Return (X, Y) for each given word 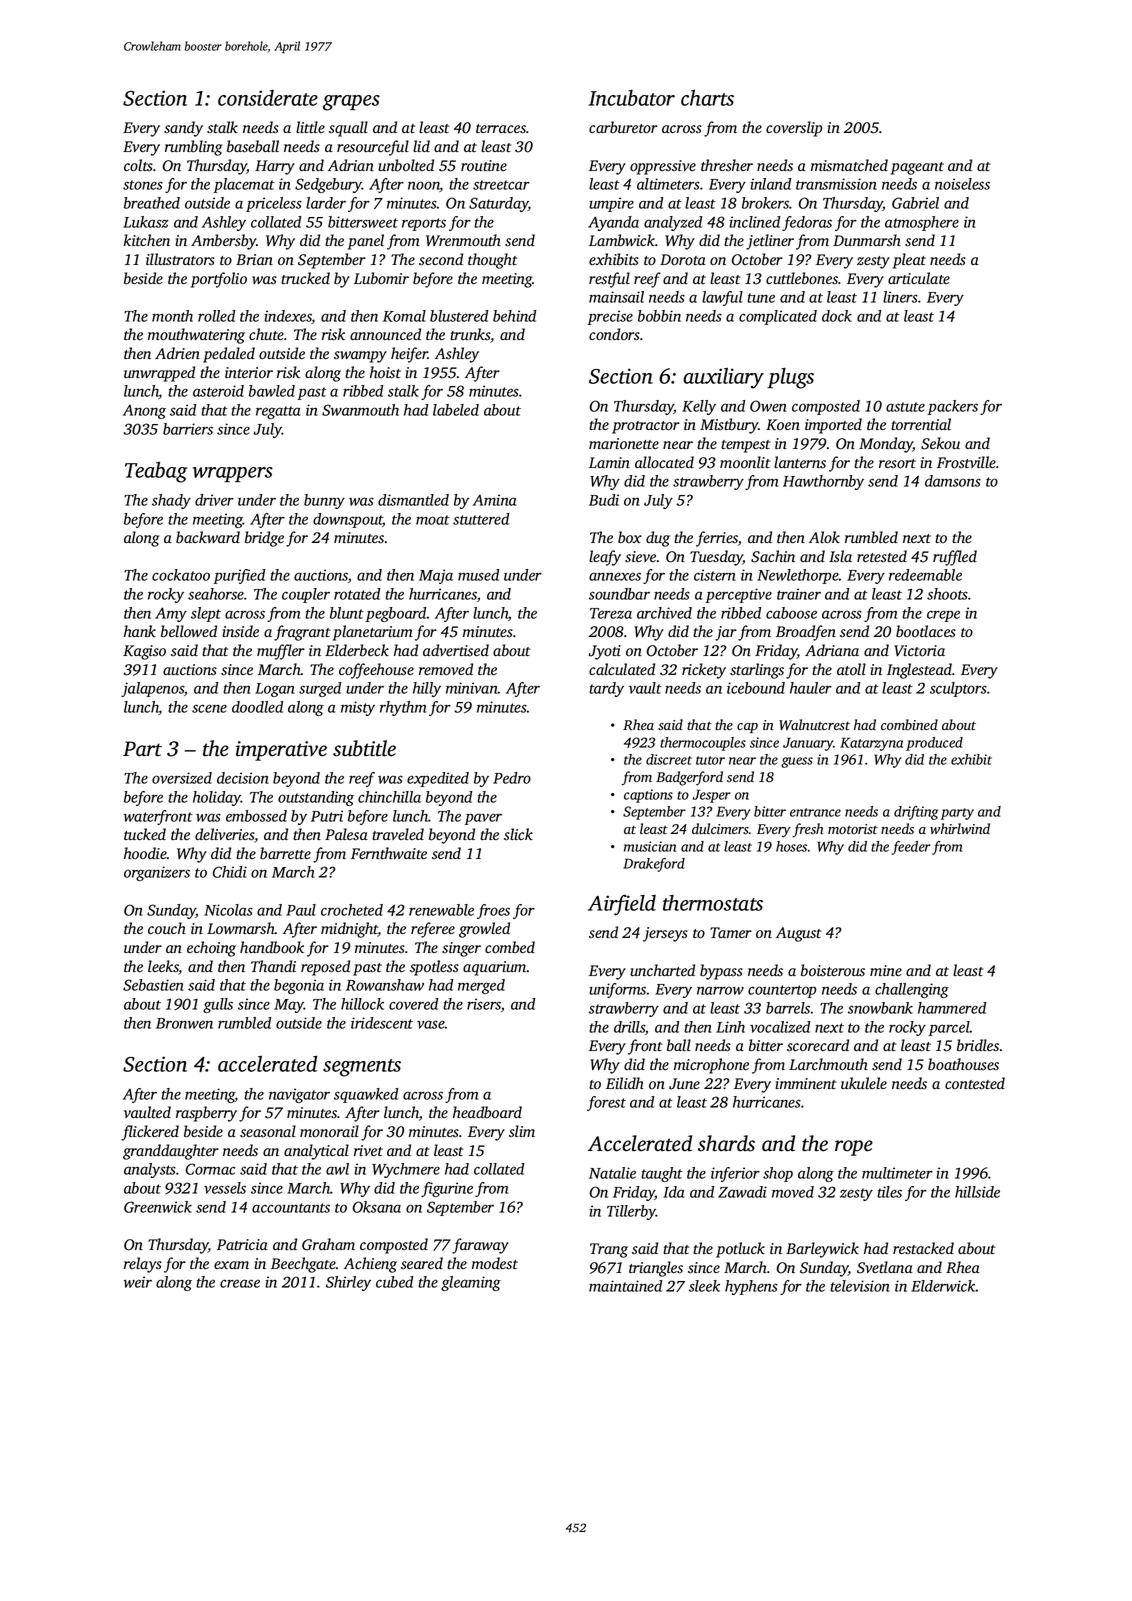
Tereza (611, 613)
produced (934, 744)
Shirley (348, 1283)
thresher (727, 165)
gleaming (471, 1283)
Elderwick (943, 1286)
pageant (917, 168)
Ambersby (224, 242)
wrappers (233, 474)
